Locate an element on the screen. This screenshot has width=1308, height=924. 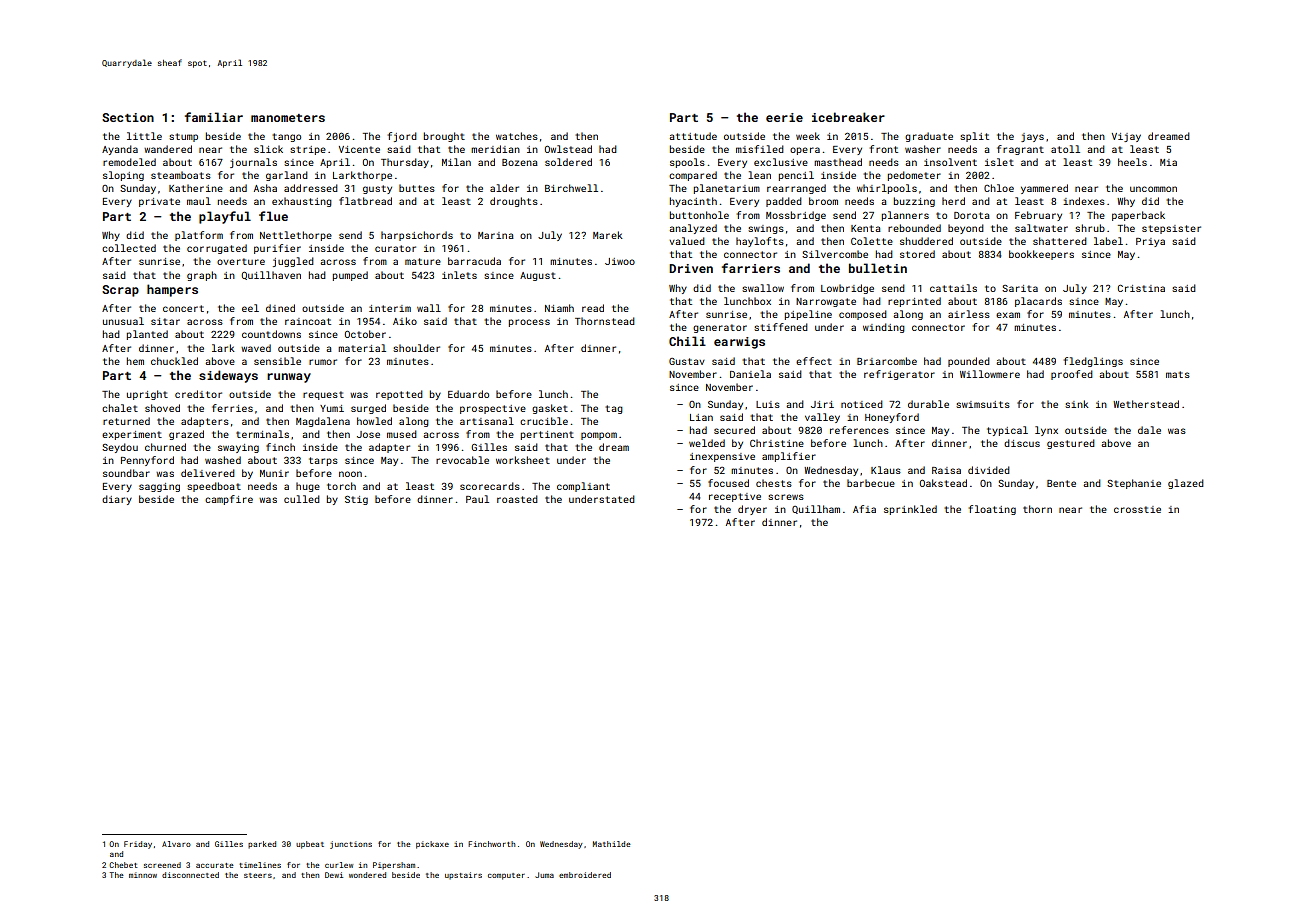
campfire is located at coordinates (229, 500).
